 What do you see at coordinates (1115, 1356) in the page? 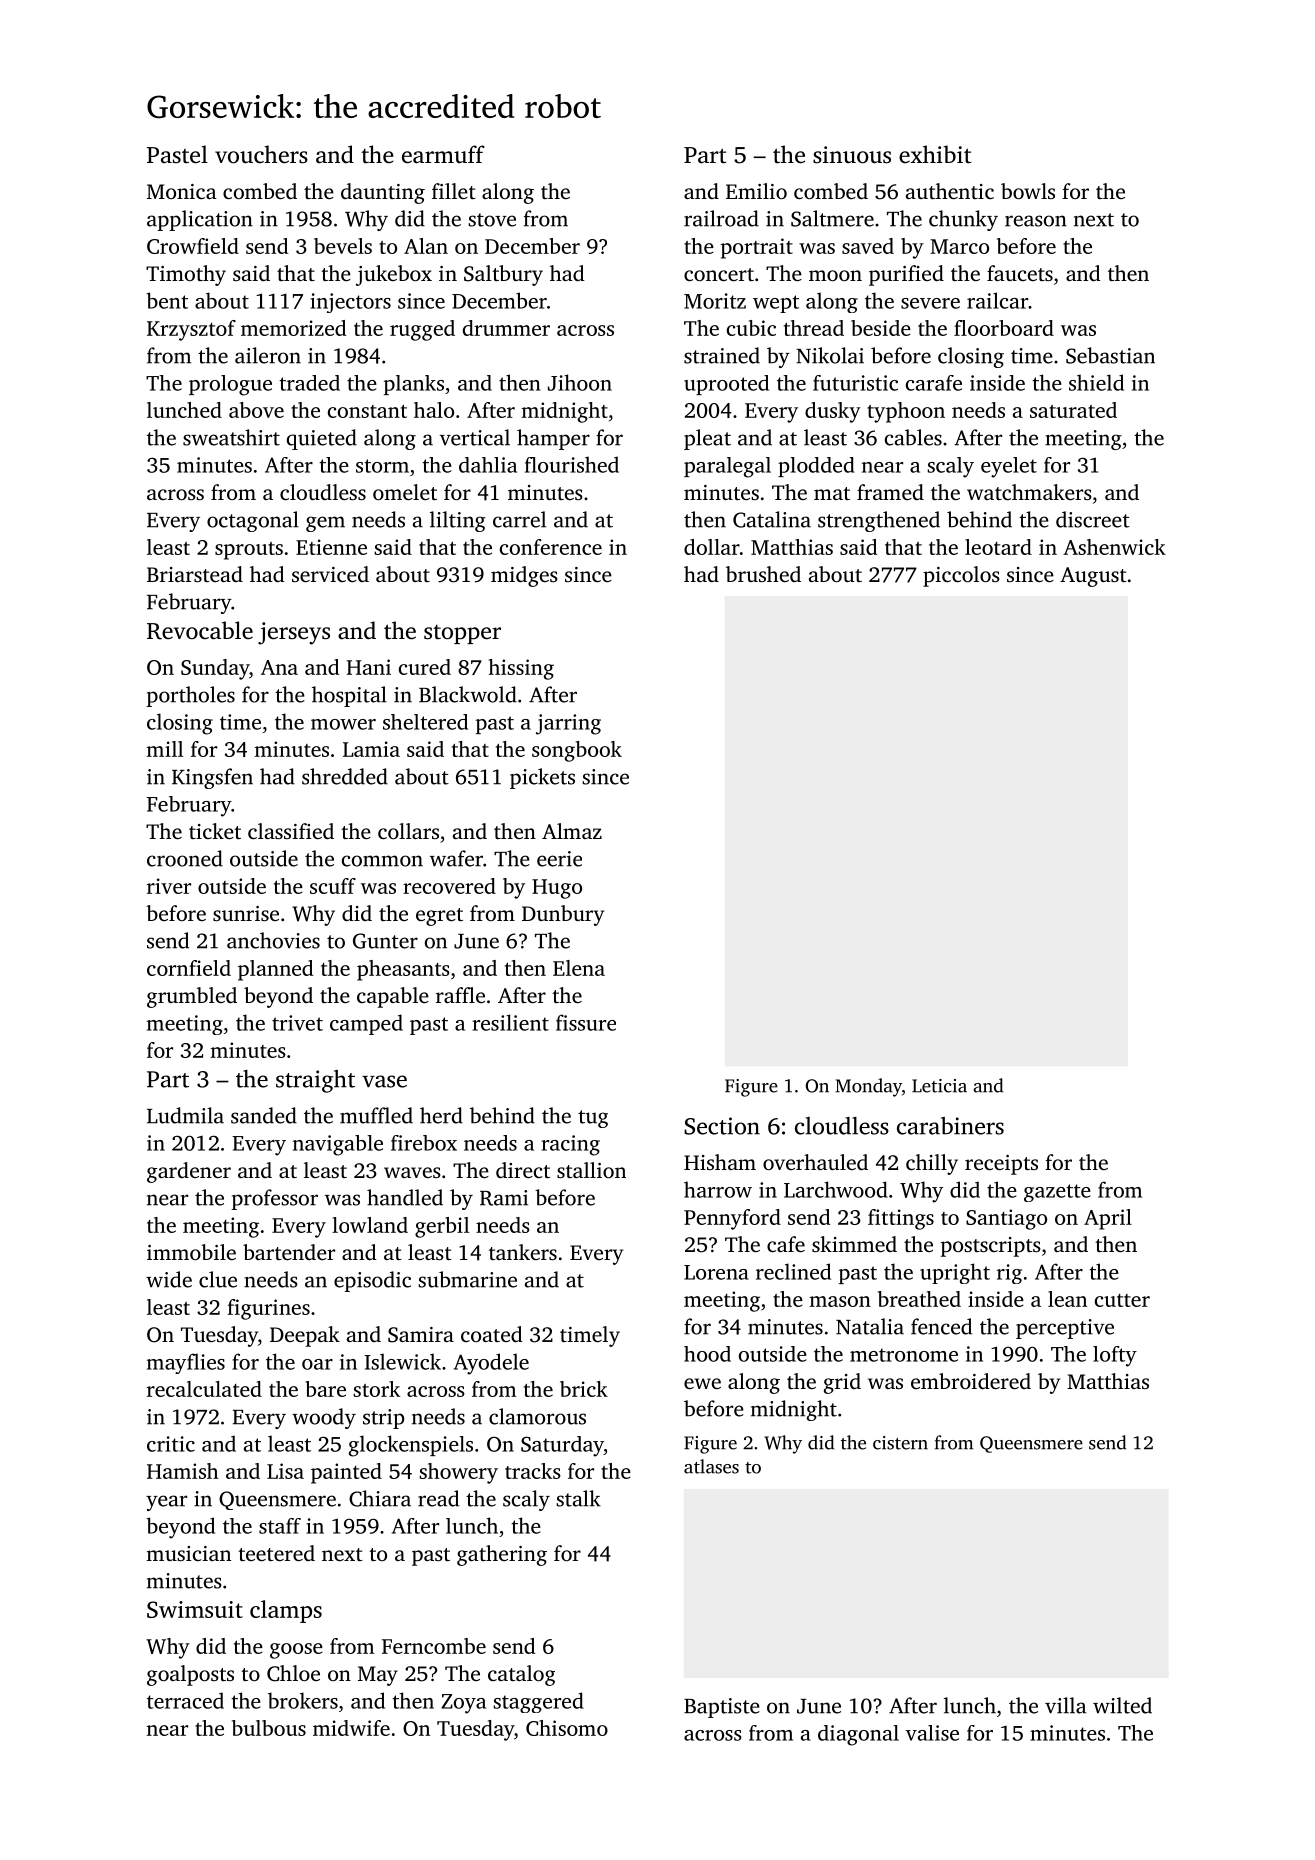
I see `lofty` at bounding box center [1115, 1356].
